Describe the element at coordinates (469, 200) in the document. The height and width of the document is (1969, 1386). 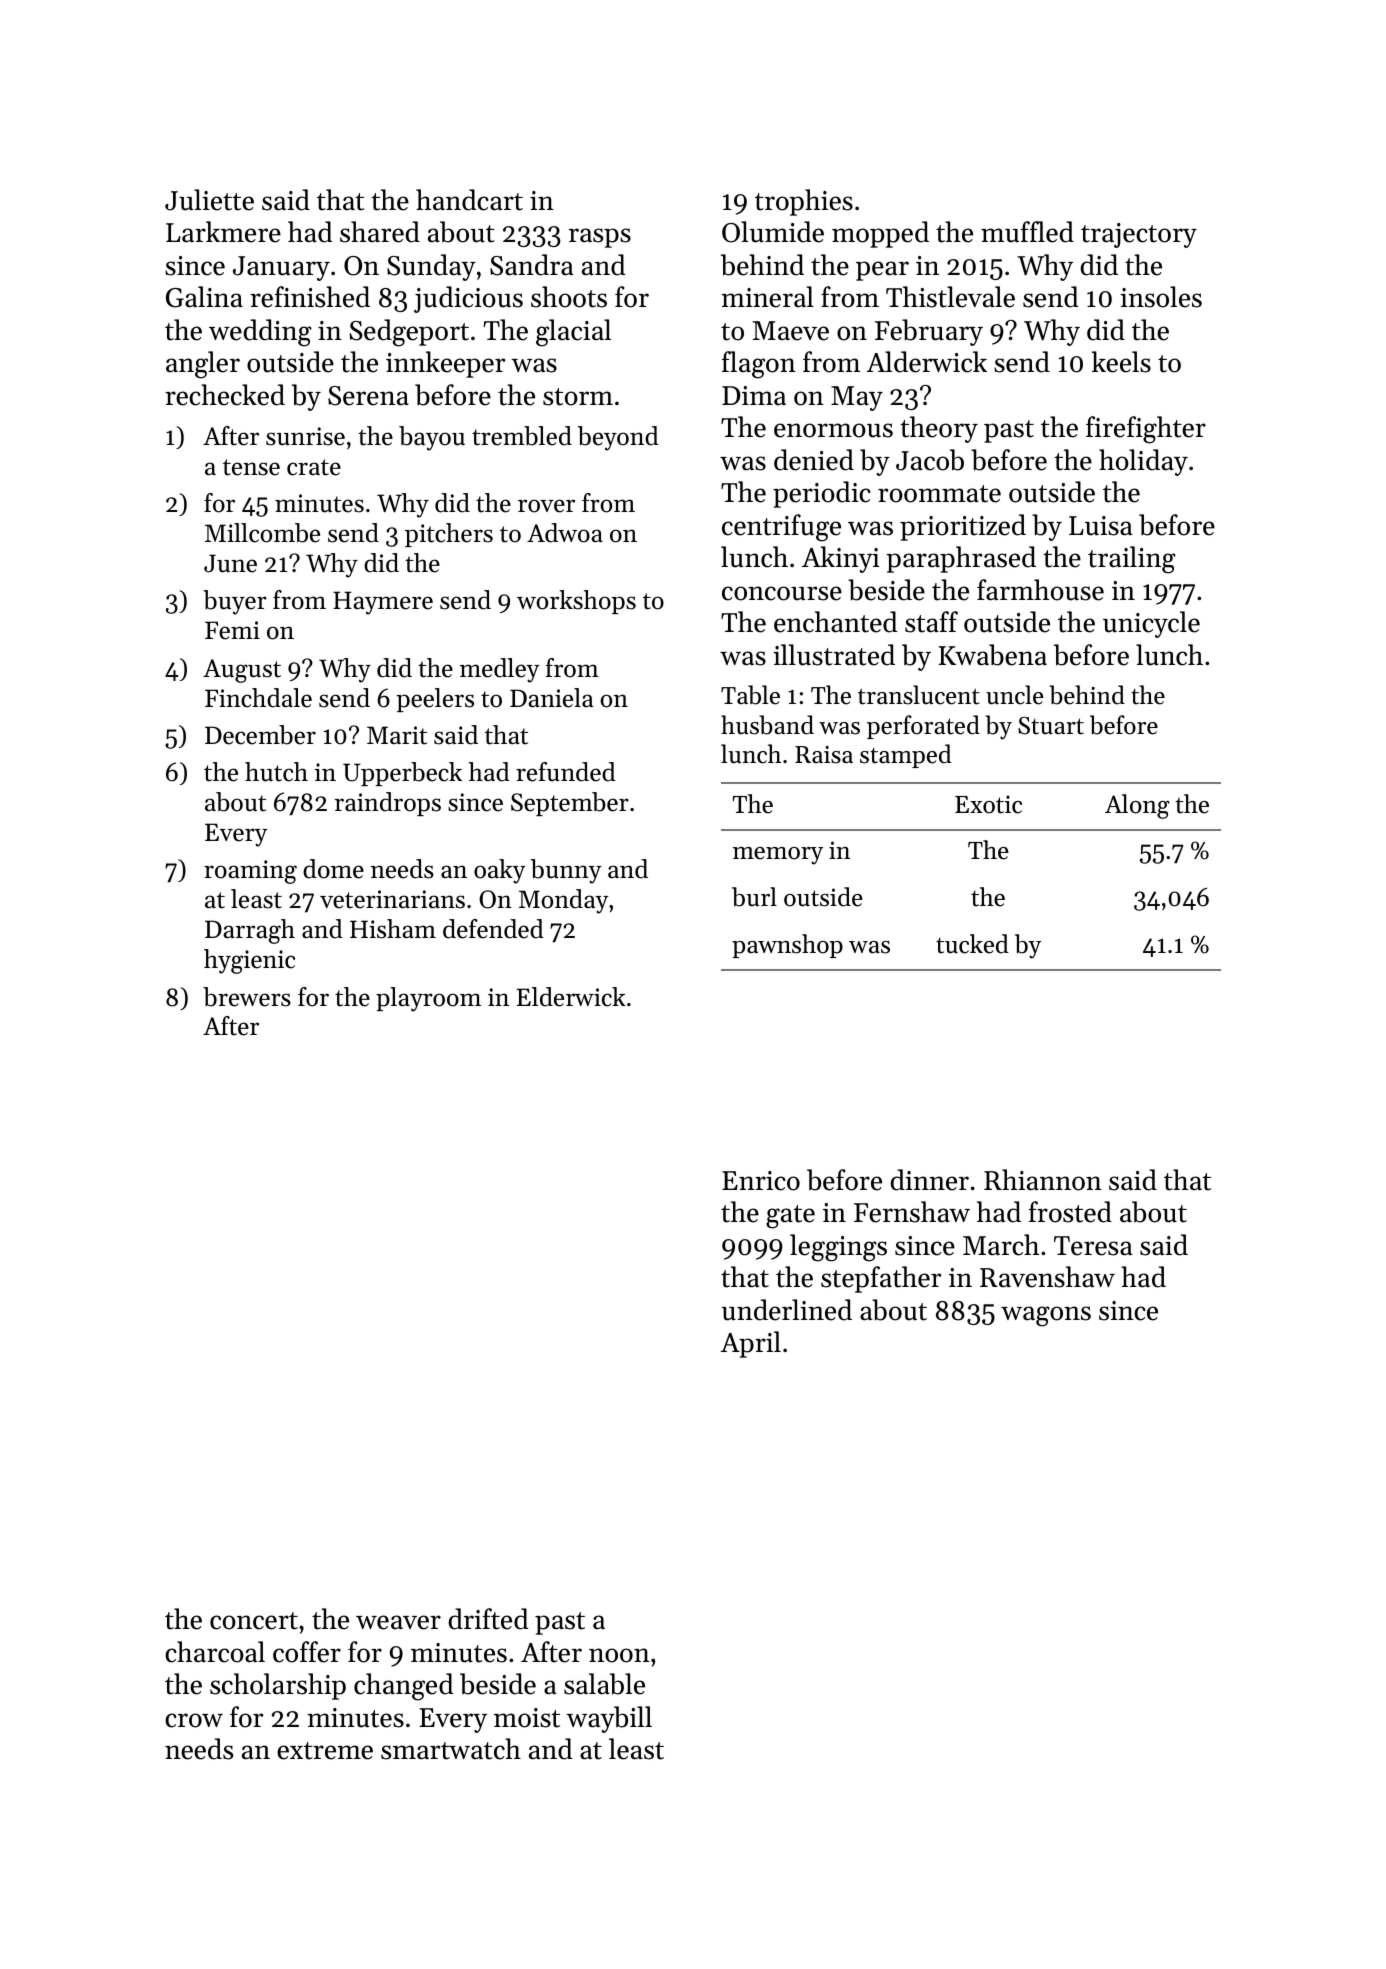
I see `handcart` at that location.
